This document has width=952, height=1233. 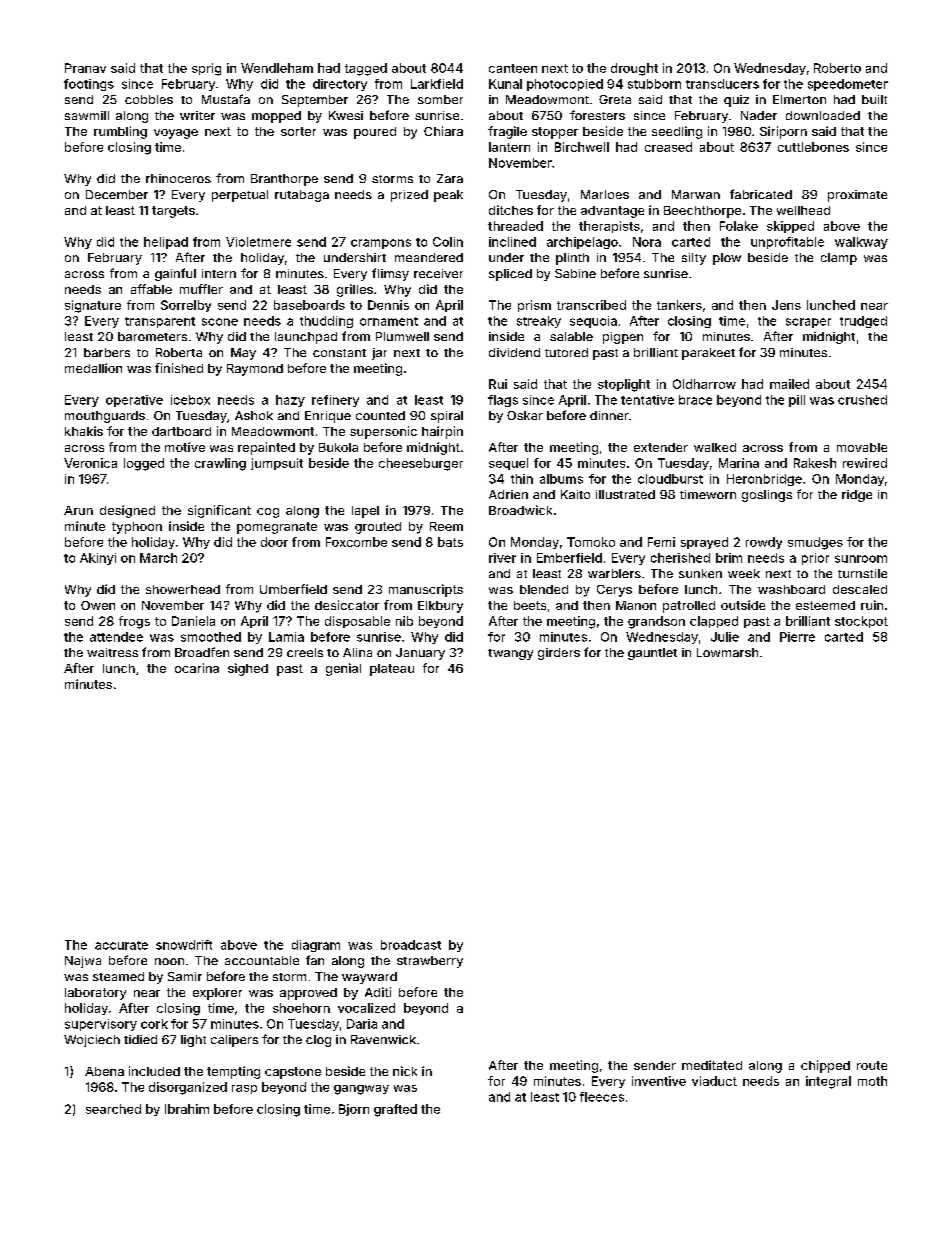 I want to click on Ashok, so click(x=254, y=415).
